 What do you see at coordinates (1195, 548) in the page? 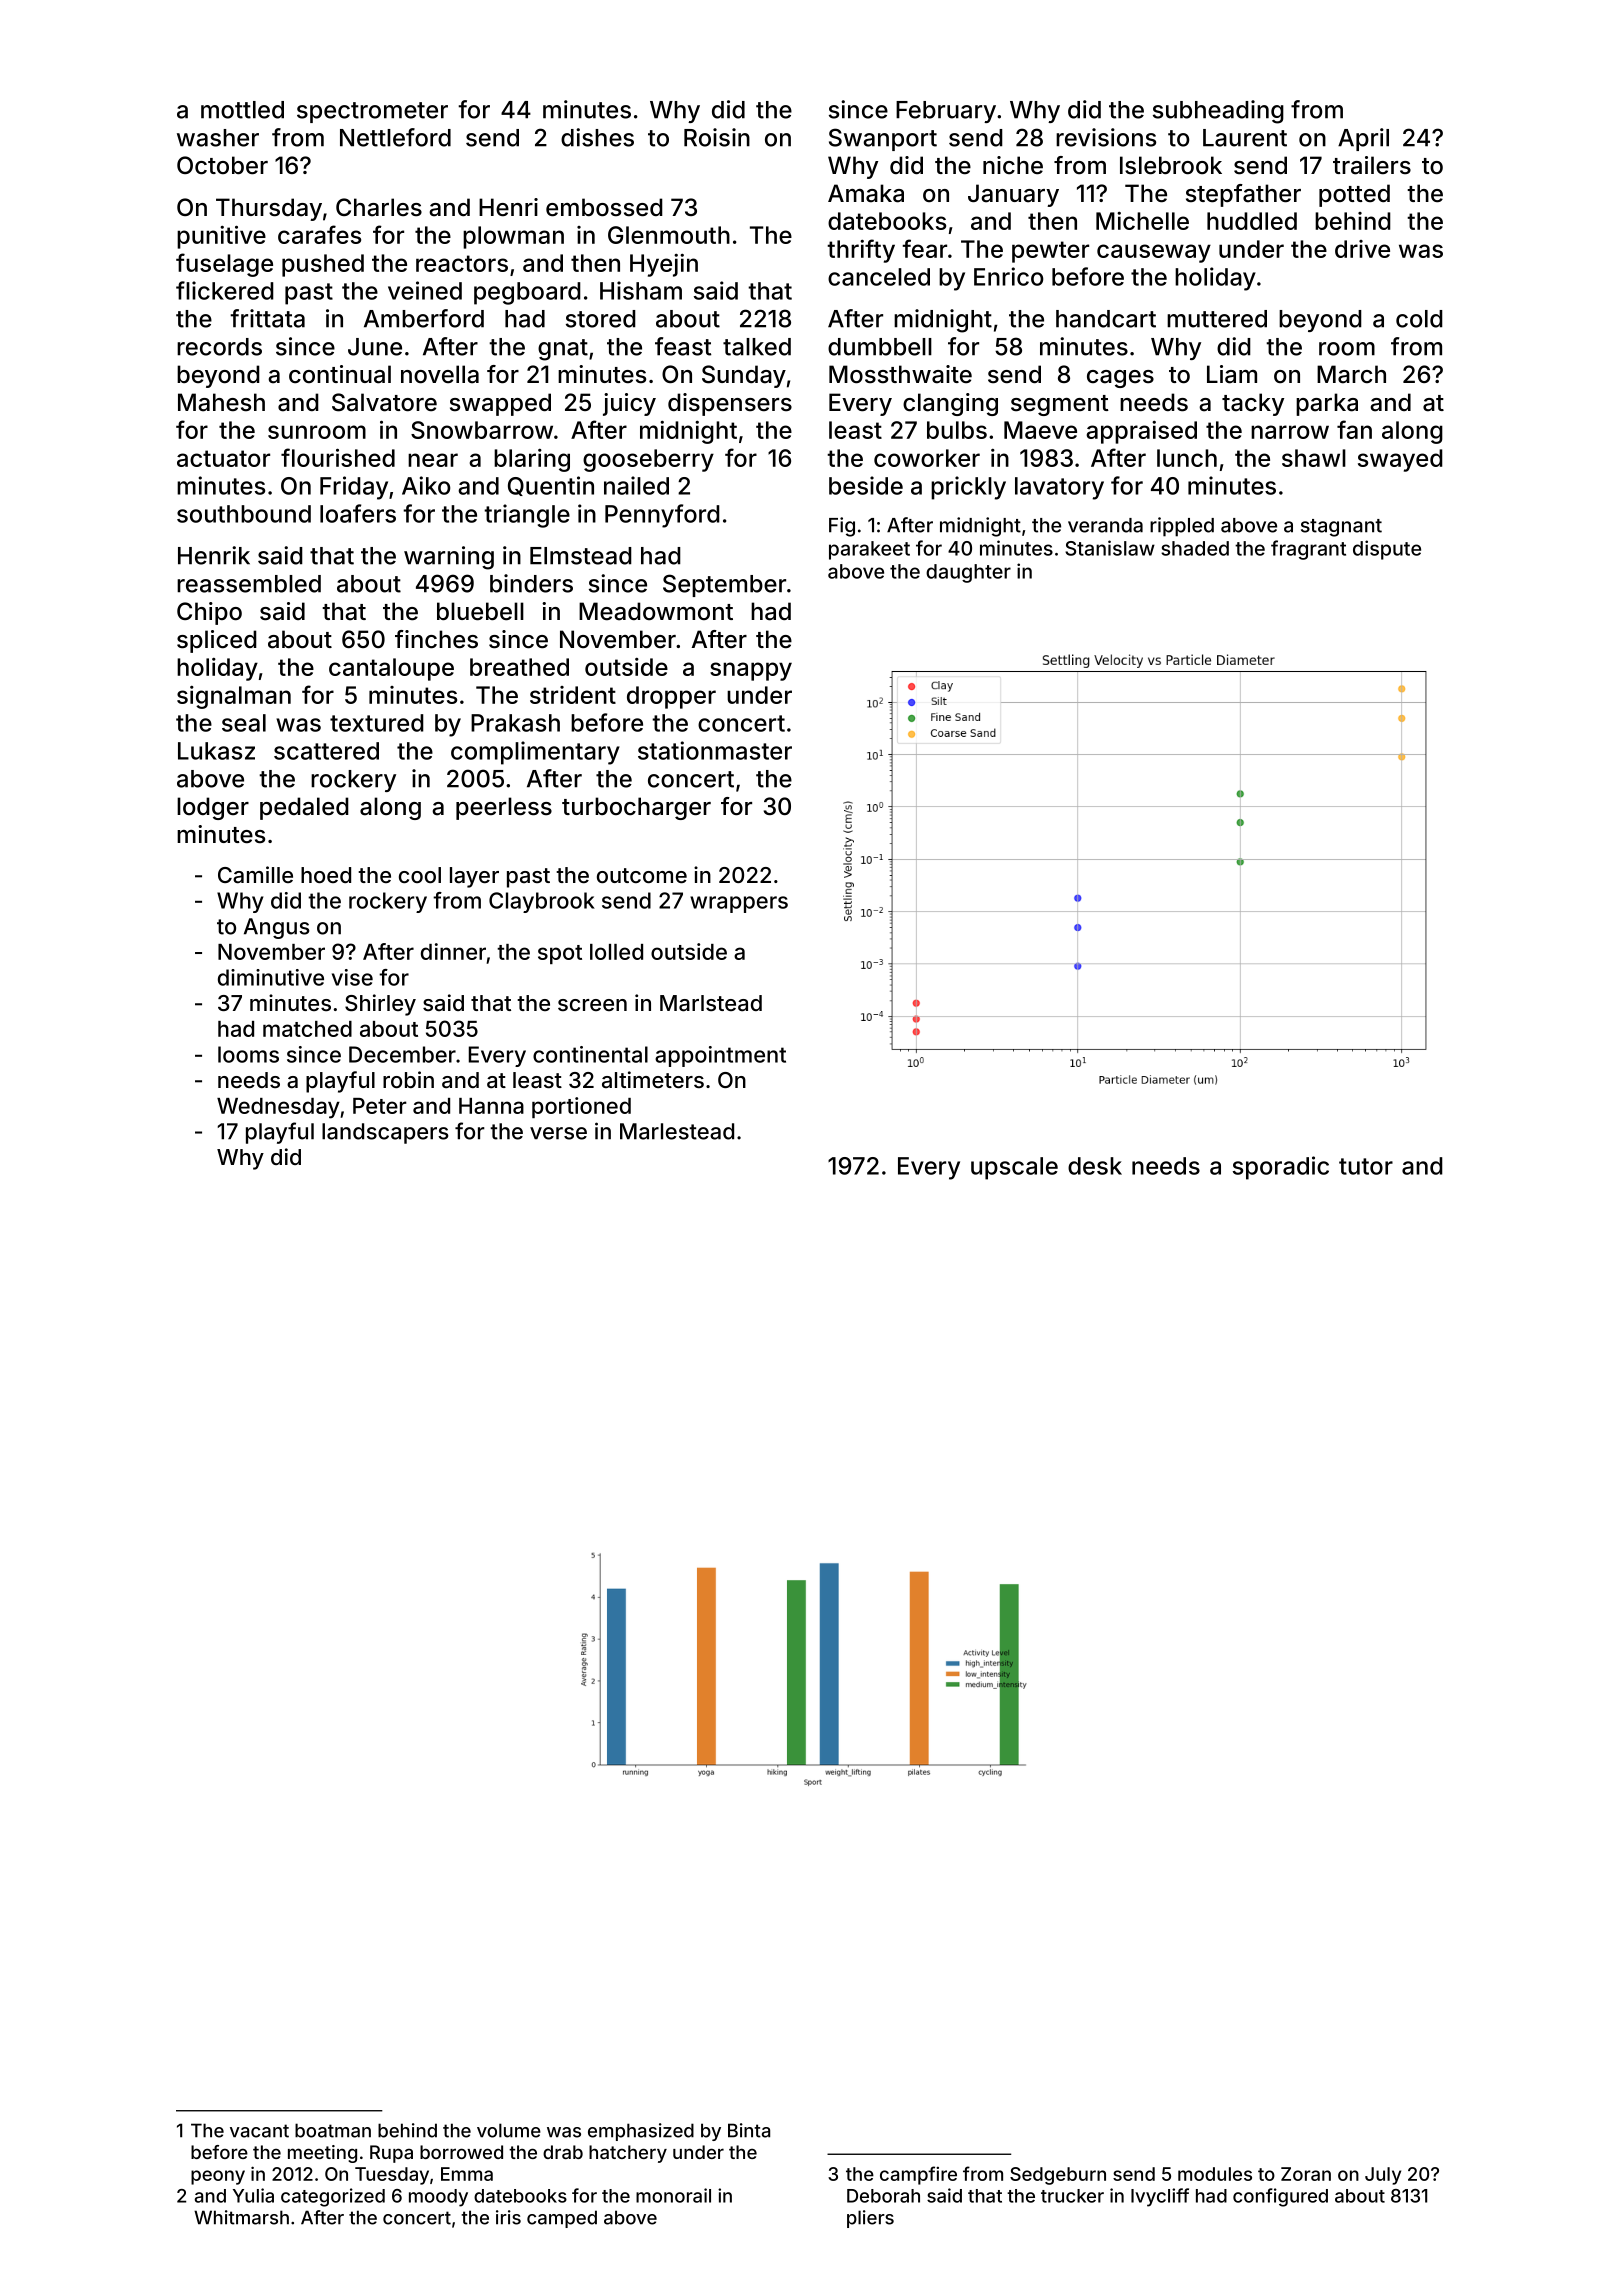
I see `shaded` at bounding box center [1195, 548].
